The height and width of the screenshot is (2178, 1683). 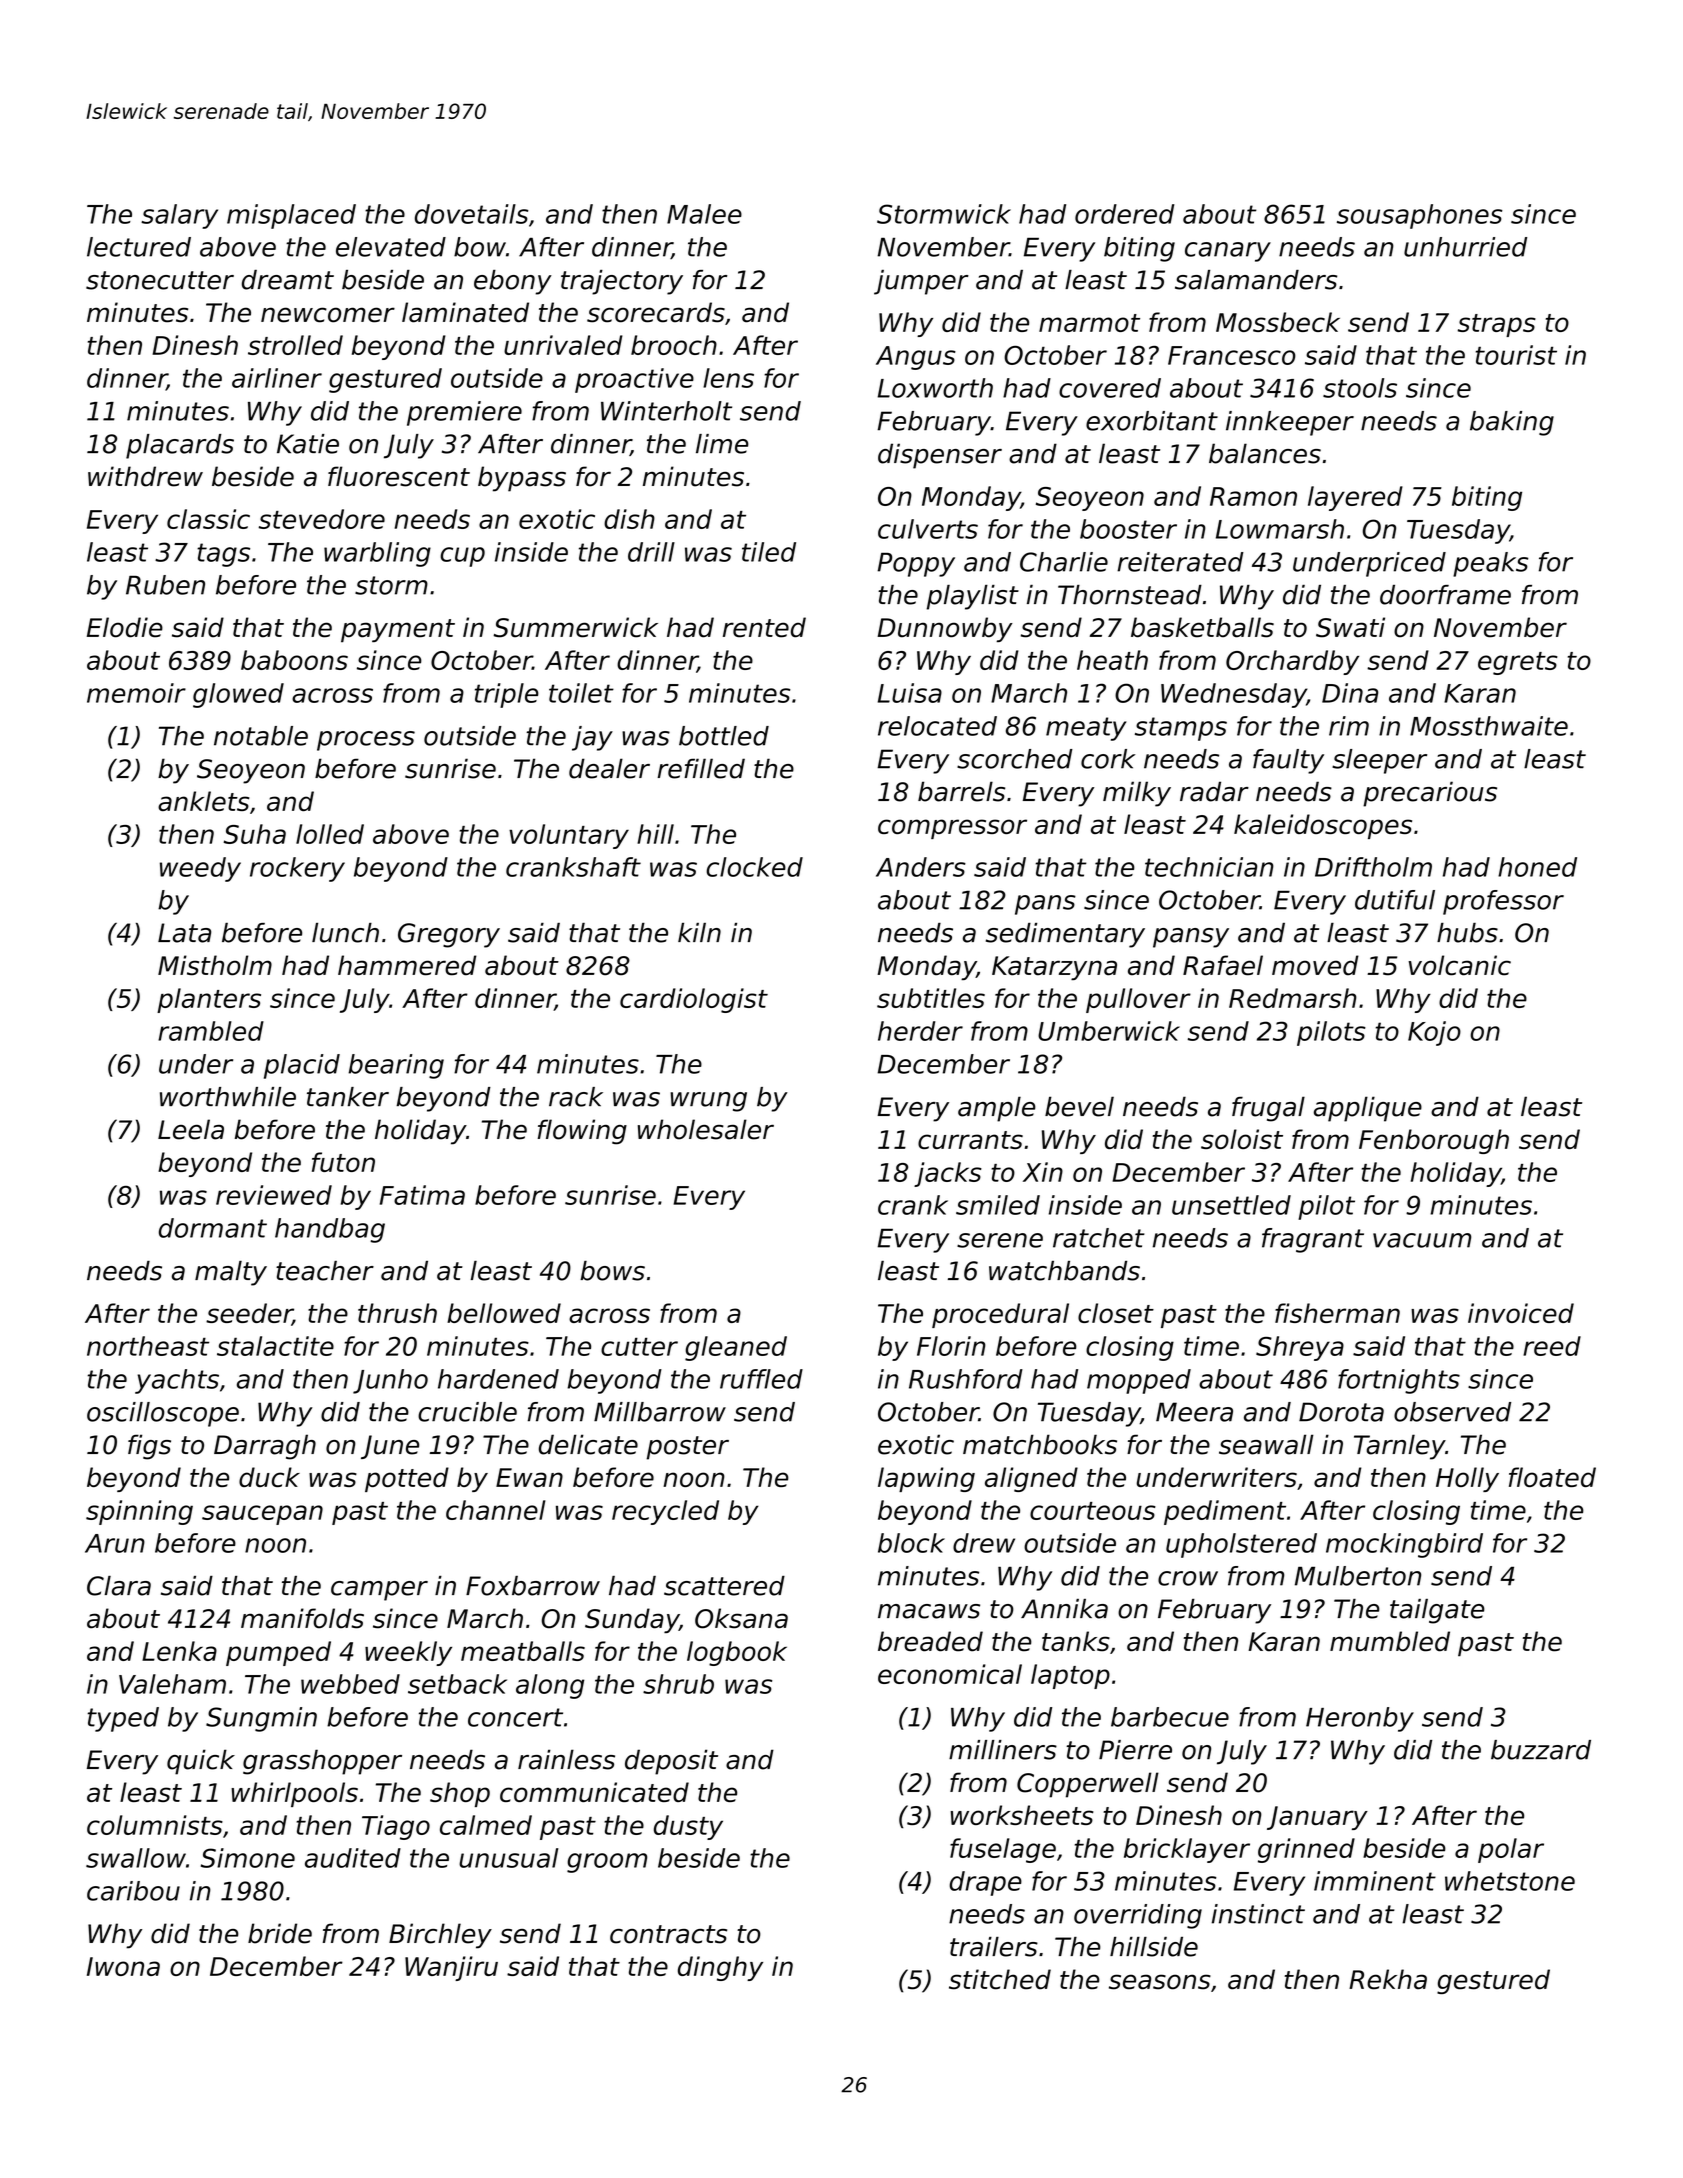 I want to click on sousaphones, so click(x=1419, y=216).
